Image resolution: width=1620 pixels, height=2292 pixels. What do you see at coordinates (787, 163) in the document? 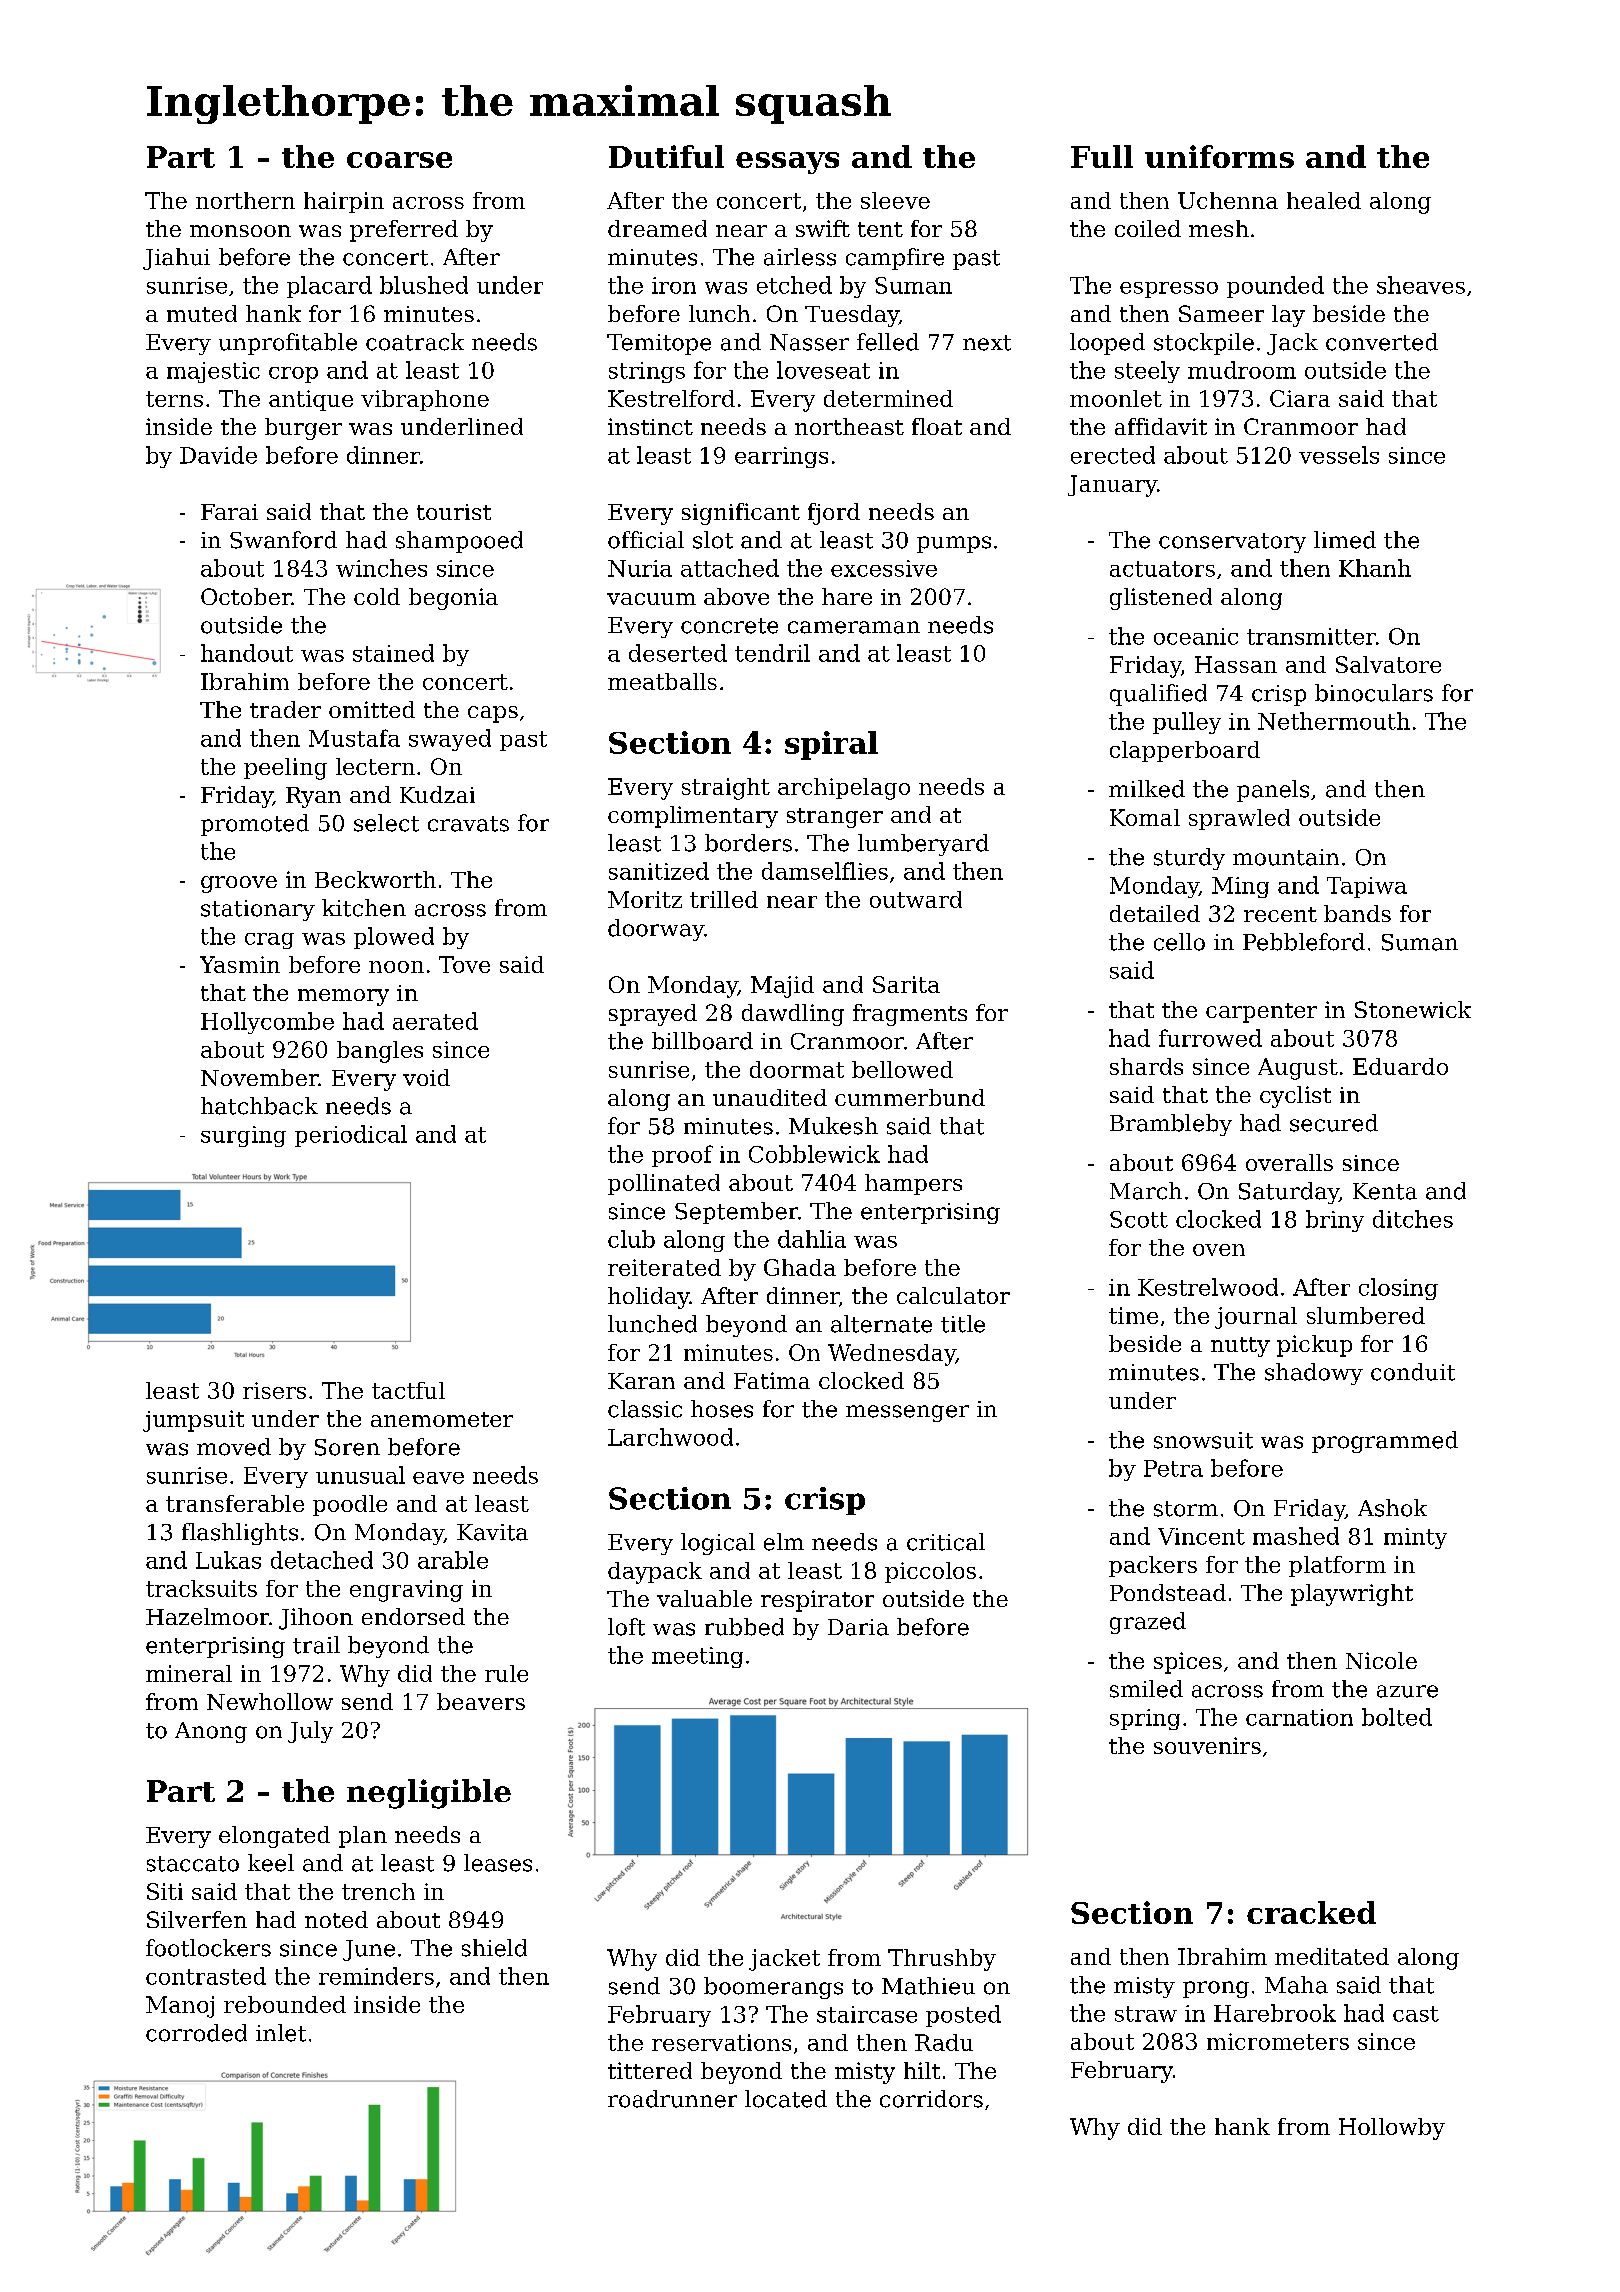
I see `essays` at bounding box center [787, 163].
